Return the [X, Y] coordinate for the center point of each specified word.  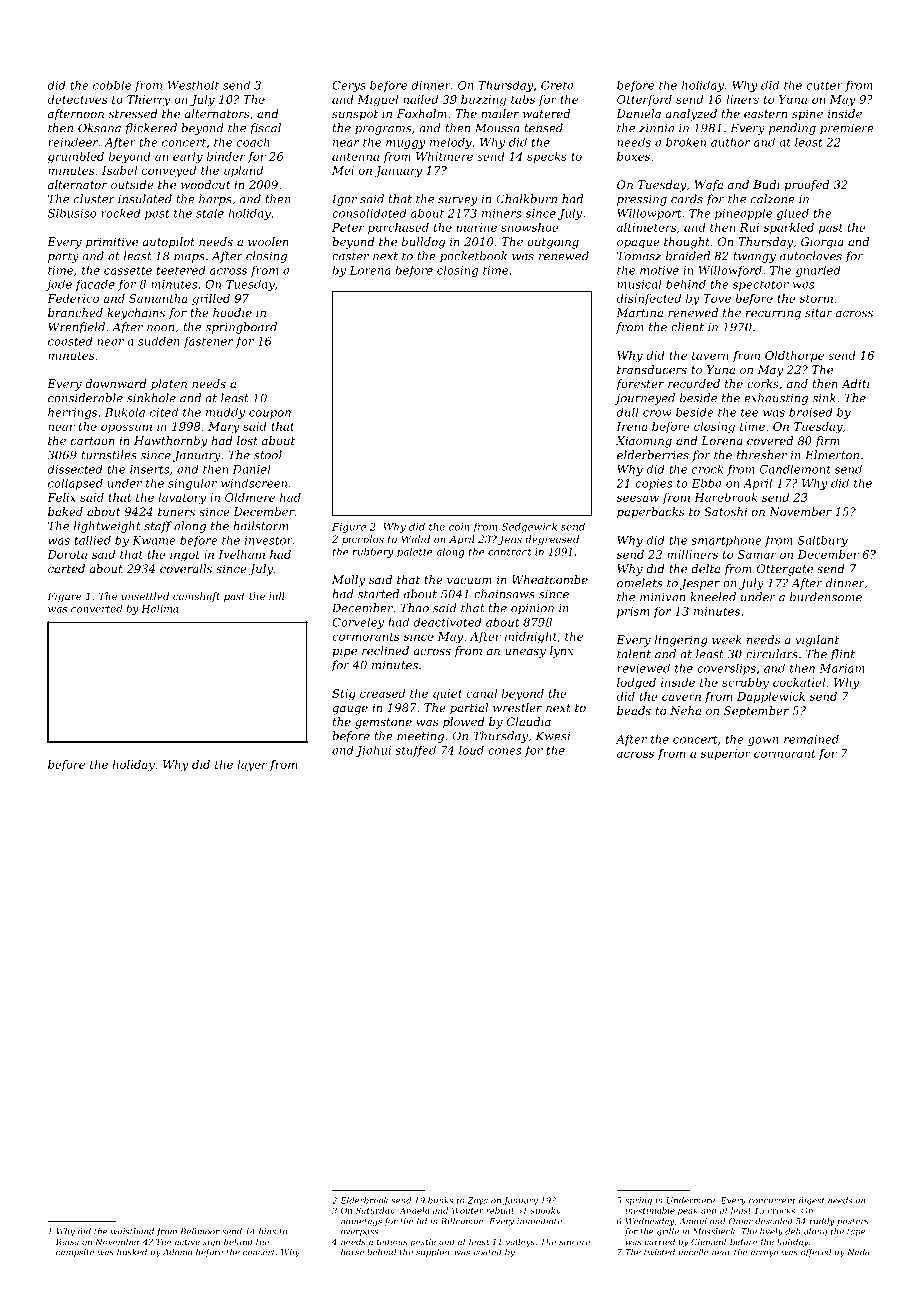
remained [811, 739]
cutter [825, 85]
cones [504, 751]
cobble [112, 85]
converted [97, 608]
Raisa [67, 1242]
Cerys [349, 86]
